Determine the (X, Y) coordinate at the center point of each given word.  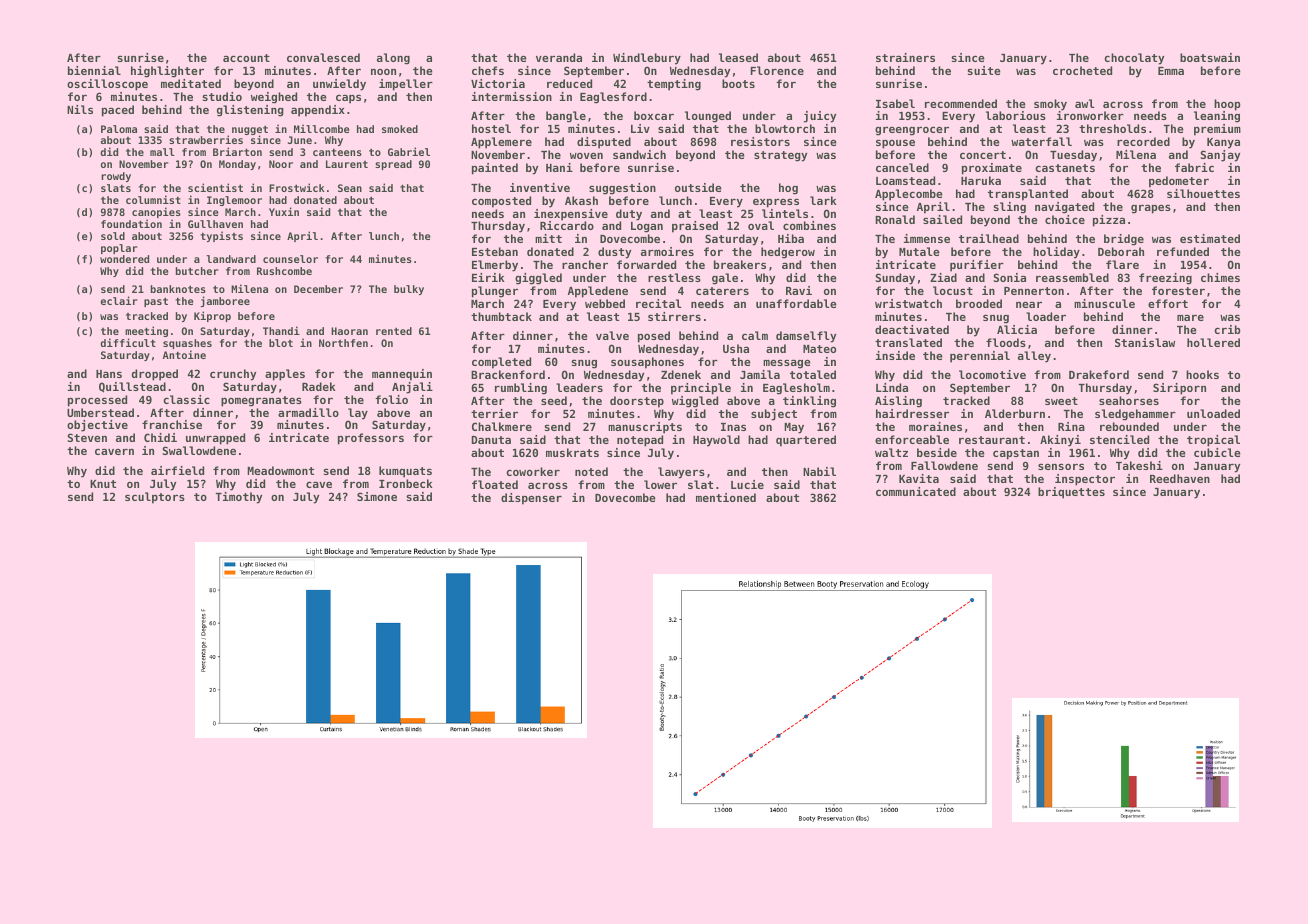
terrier (494, 413)
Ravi (799, 290)
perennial (980, 357)
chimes (1220, 277)
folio (391, 399)
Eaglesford (613, 98)
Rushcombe (284, 271)
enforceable (912, 439)
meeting (146, 331)
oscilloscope (107, 85)
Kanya (1223, 143)
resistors (760, 141)
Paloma (119, 129)
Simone (377, 496)
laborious (1016, 115)
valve (612, 335)
